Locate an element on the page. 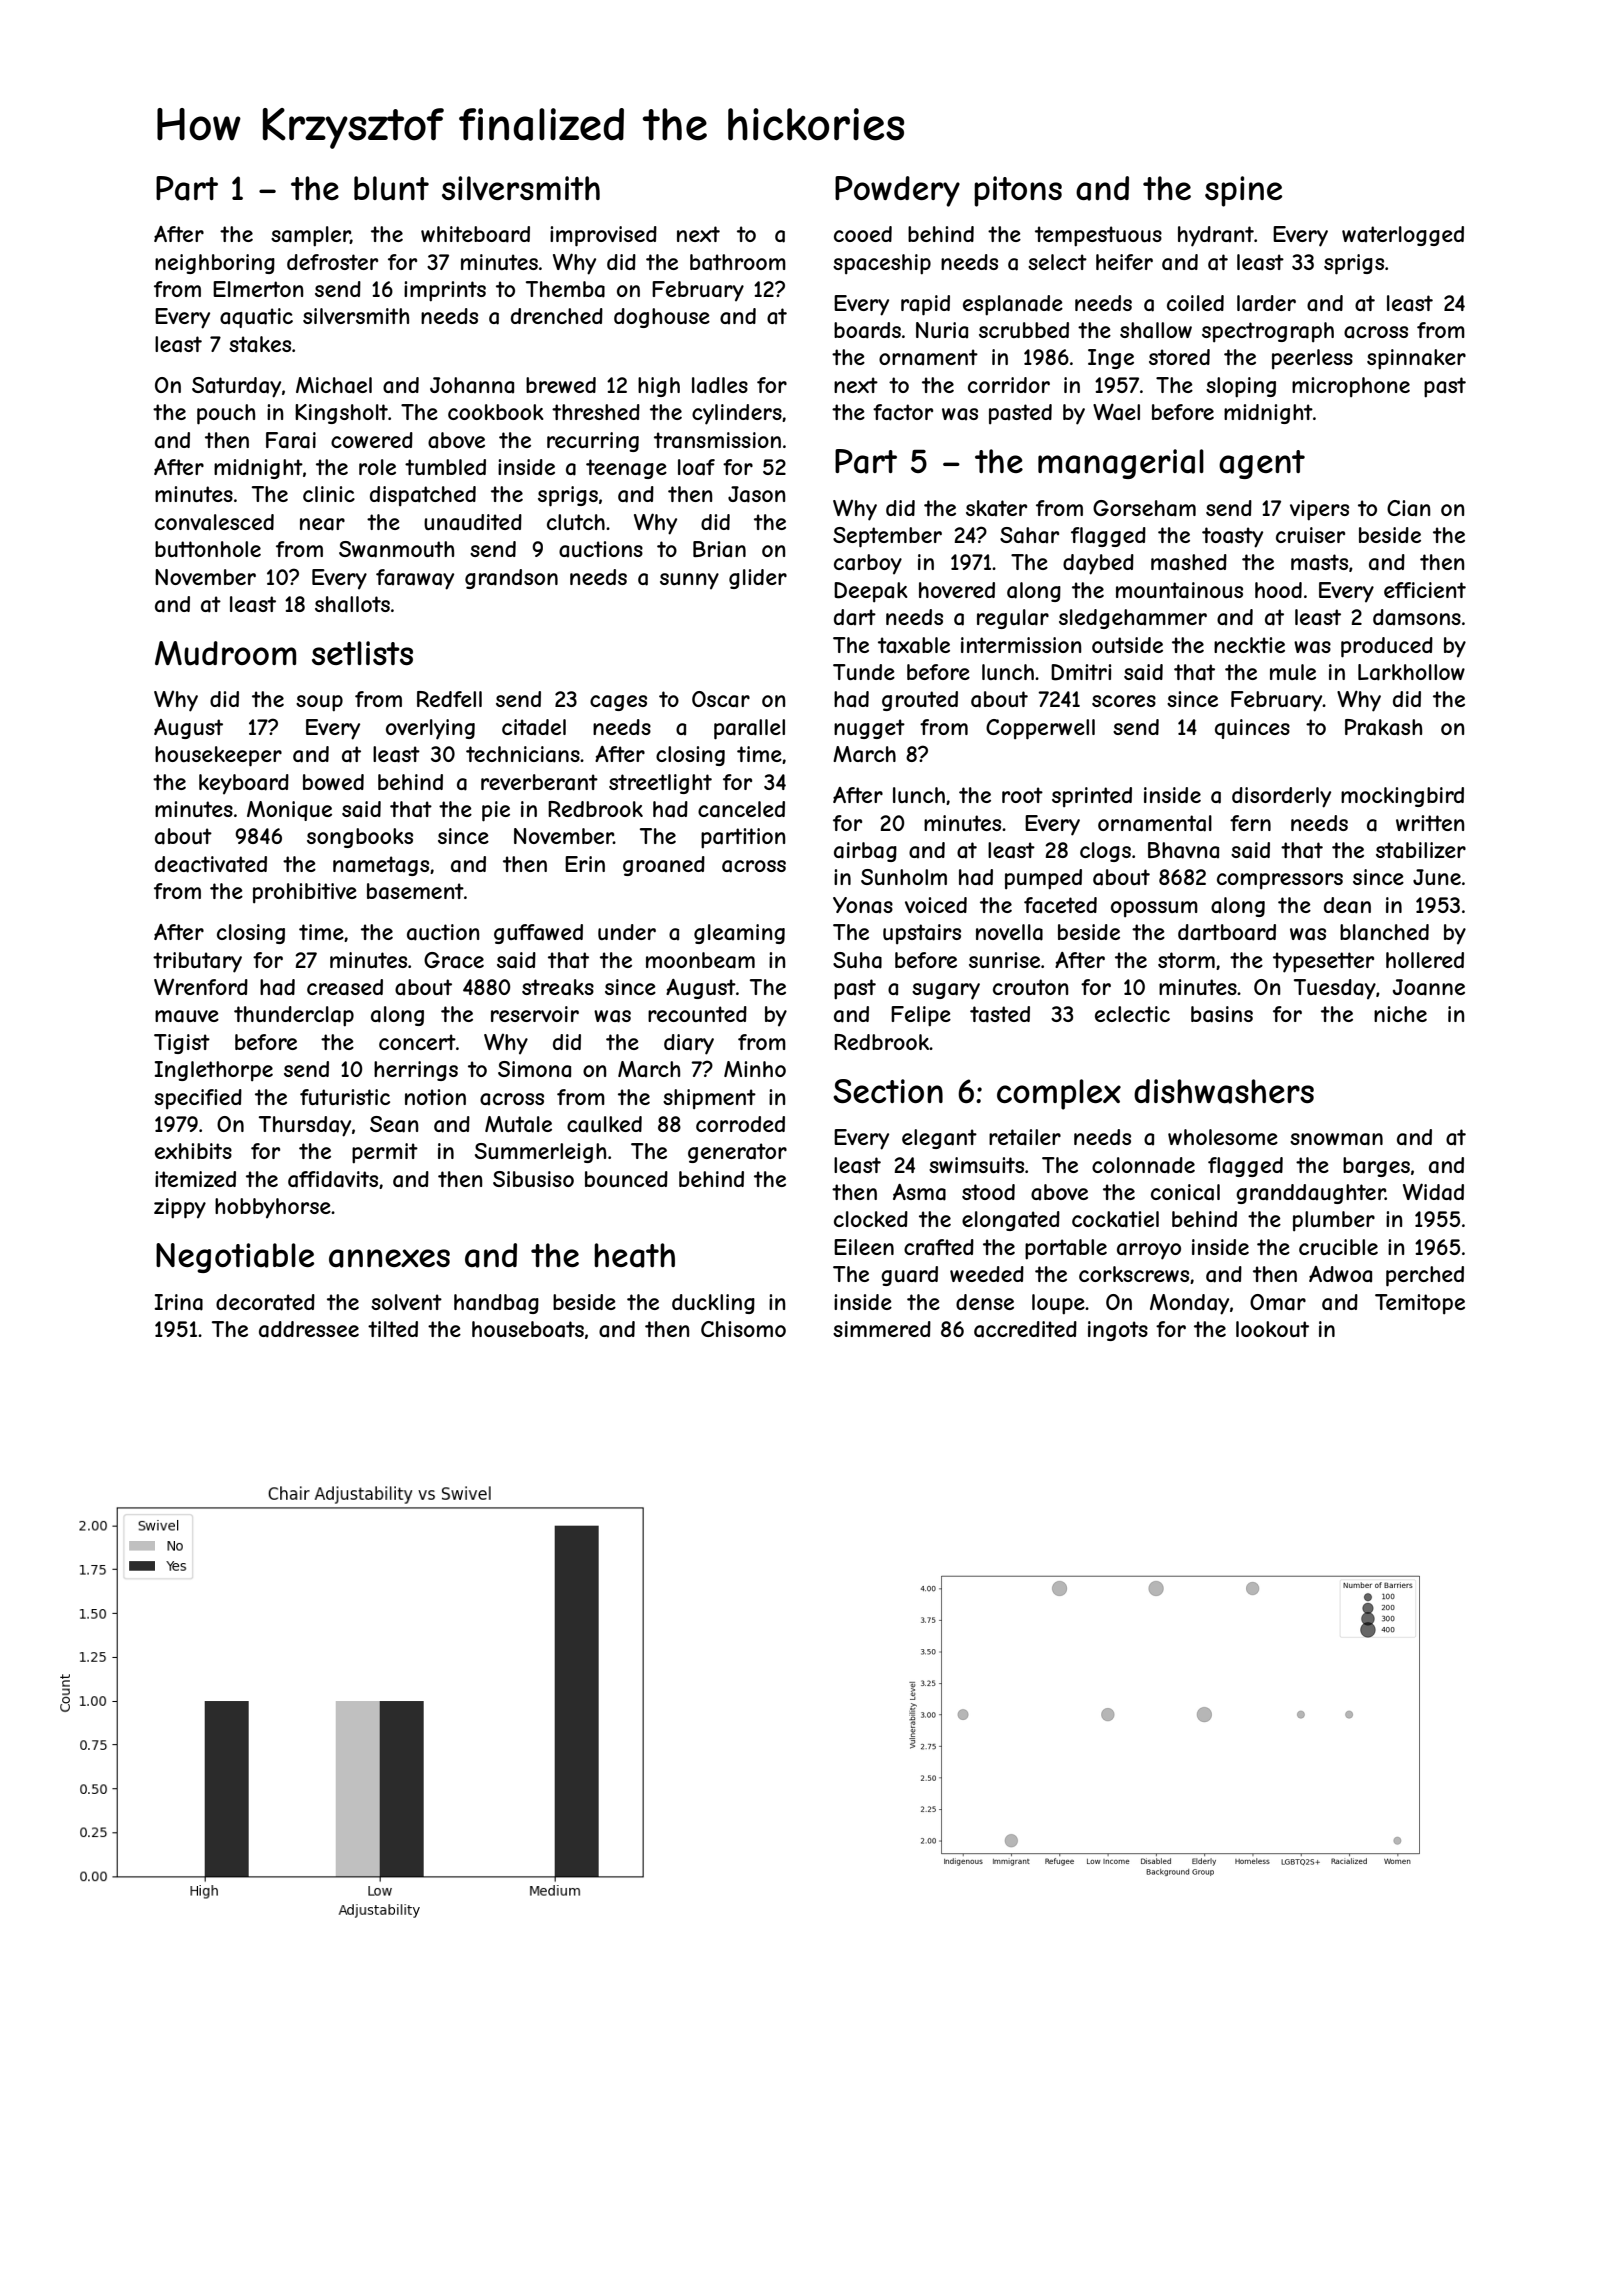 This document has height=2292, width=1620. waterlogged is located at coordinates (1403, 236).
